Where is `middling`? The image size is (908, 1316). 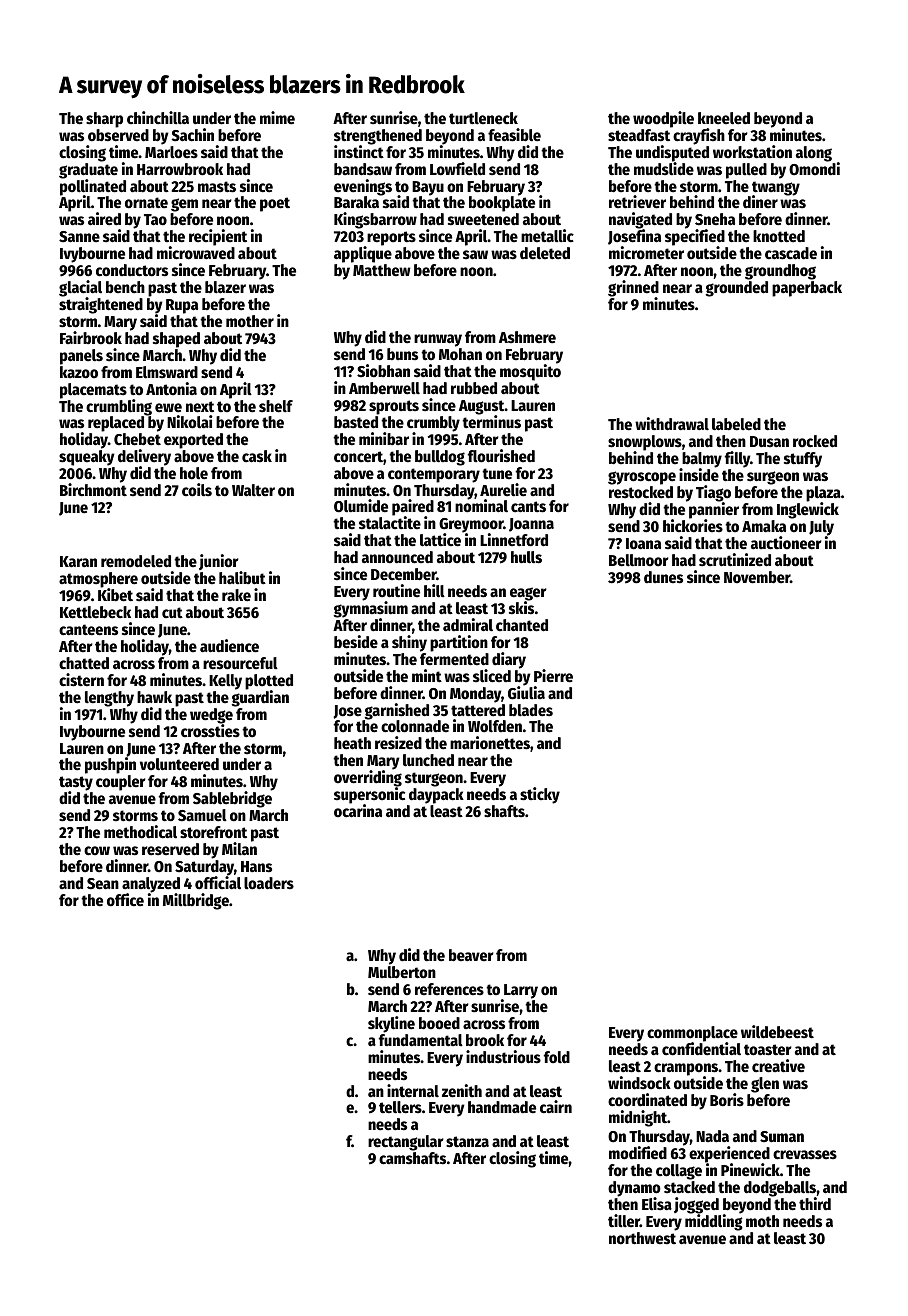 middling is located at coordinates (714, 1222).
